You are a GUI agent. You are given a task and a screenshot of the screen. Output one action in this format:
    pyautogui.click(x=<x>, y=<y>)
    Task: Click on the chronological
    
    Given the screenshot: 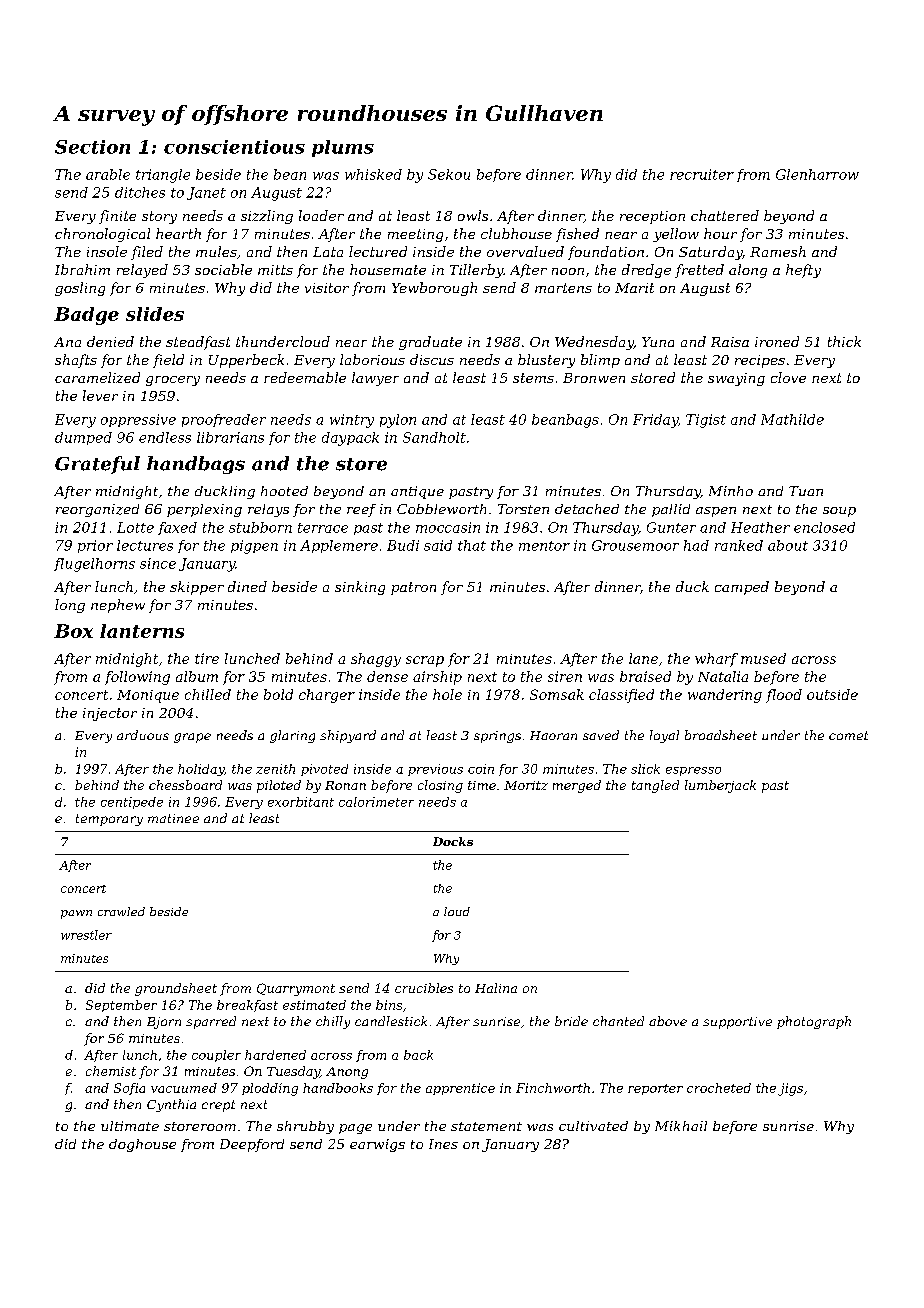 What is the action you would take?
    pyautogui.click(x=102, y=235)
